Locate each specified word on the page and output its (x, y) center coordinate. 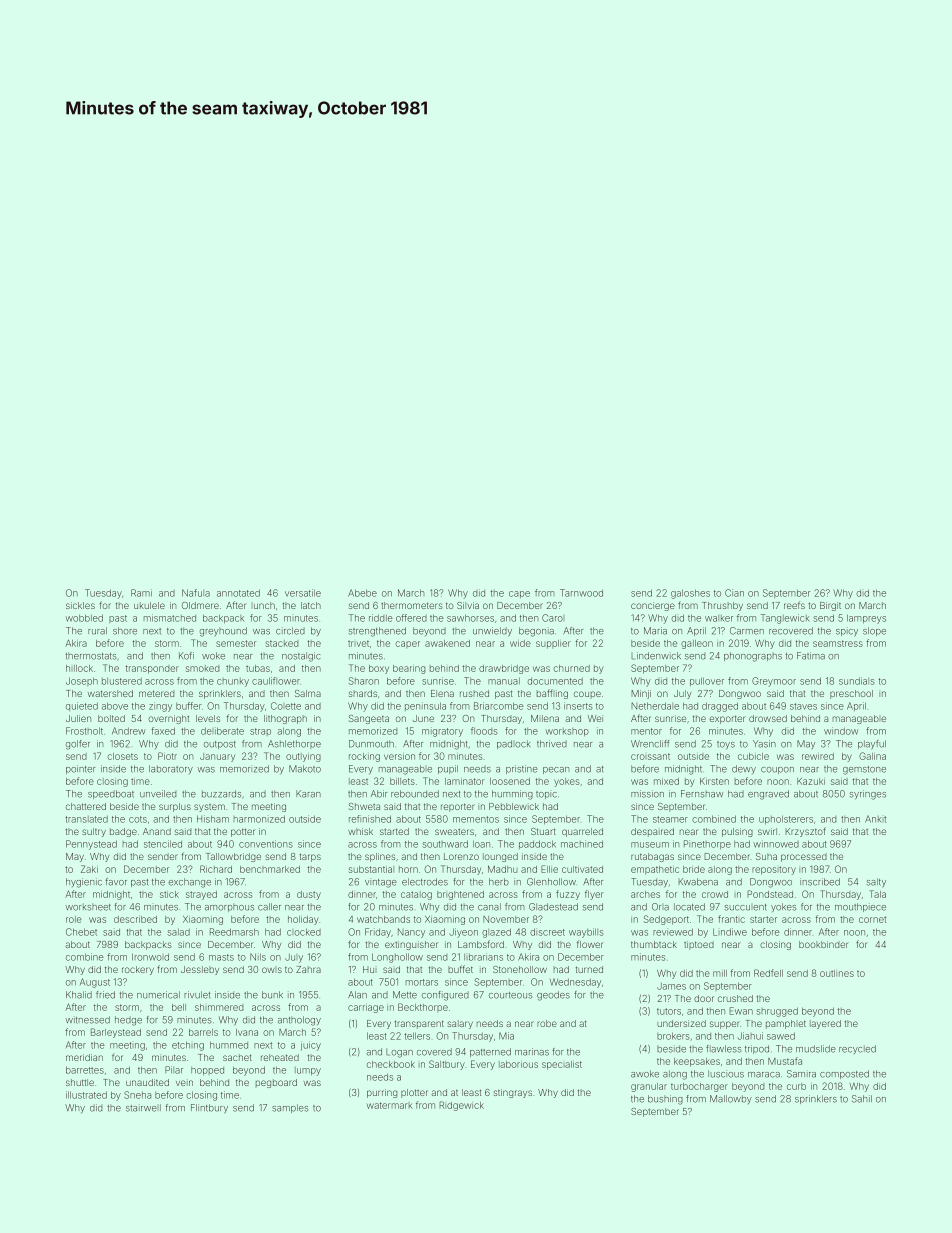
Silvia (468, 605)
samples (290, 1108)
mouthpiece (860, 907)
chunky (233, 682)
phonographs (753, 657)
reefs (794, 605)
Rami (141, 593)
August (95, 983)
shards (363, 693)
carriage (366, 1009)
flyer (594, 895)
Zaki (89, 869)
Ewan (741, 1011)
